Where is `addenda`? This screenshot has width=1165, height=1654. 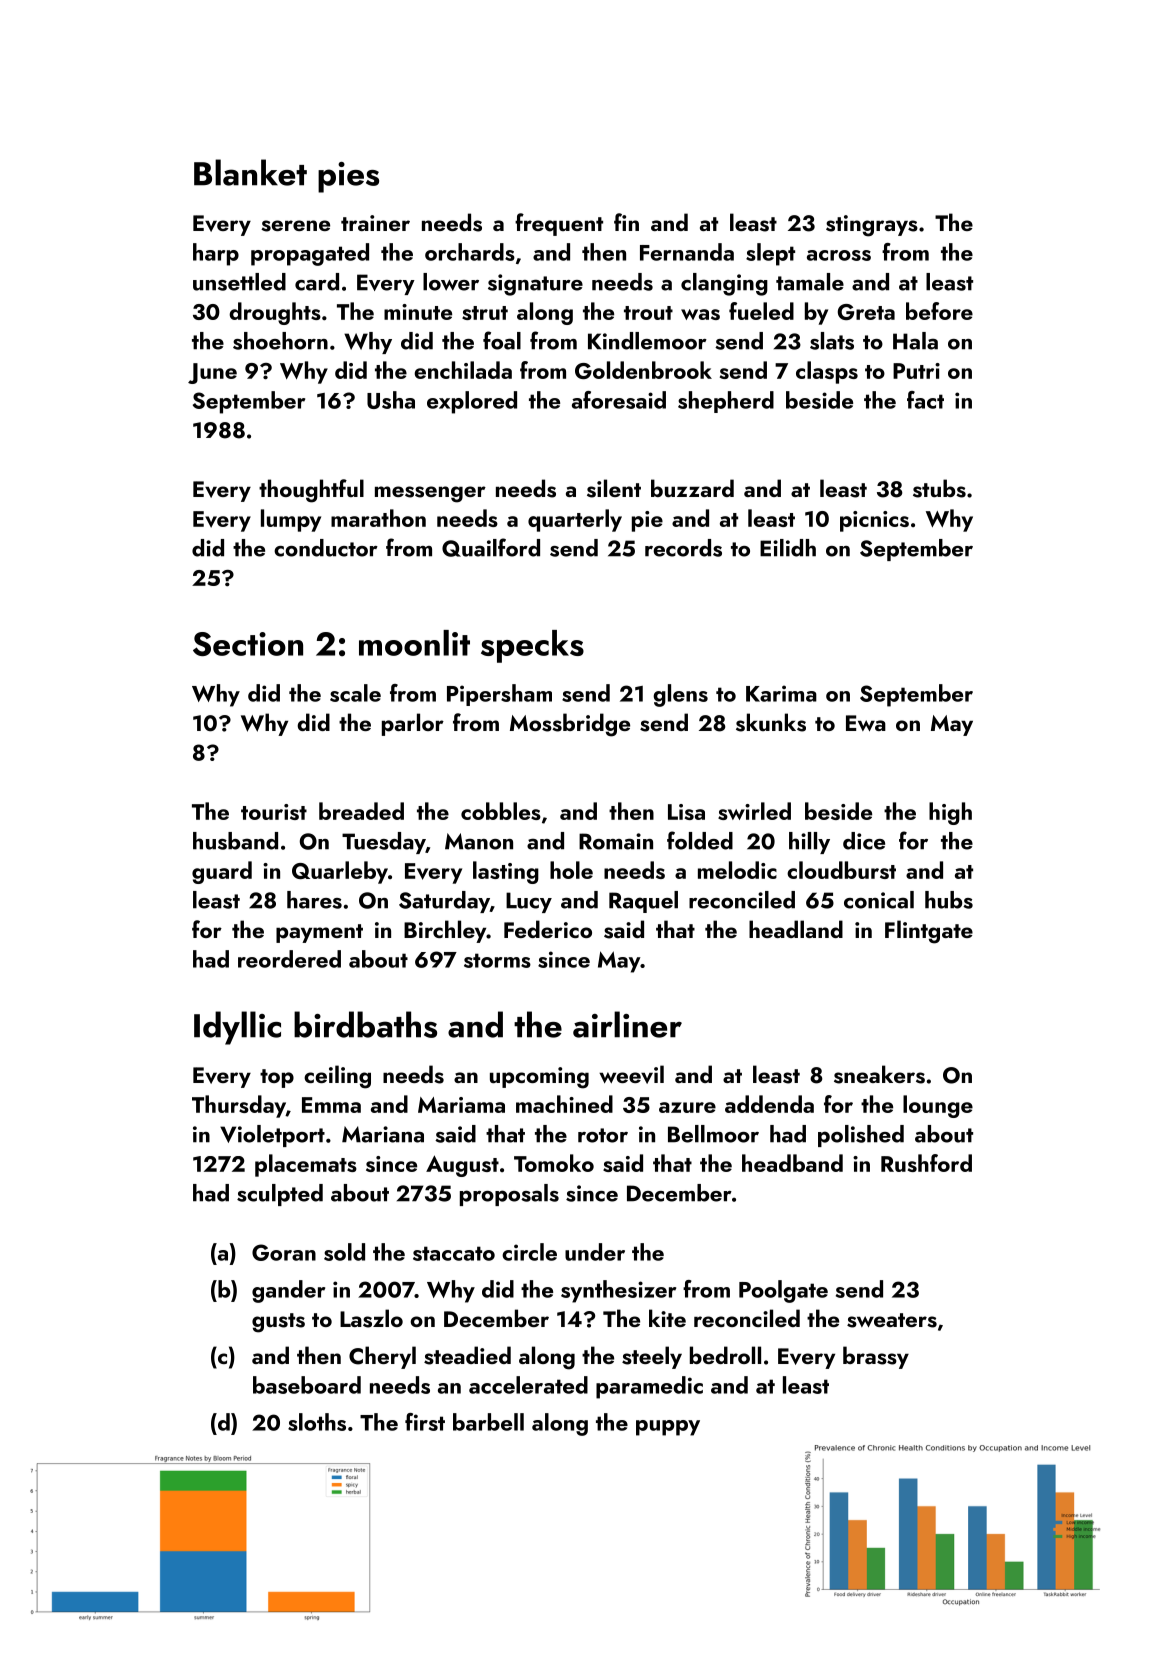
addenda is located at coordinates (769, 1104).
